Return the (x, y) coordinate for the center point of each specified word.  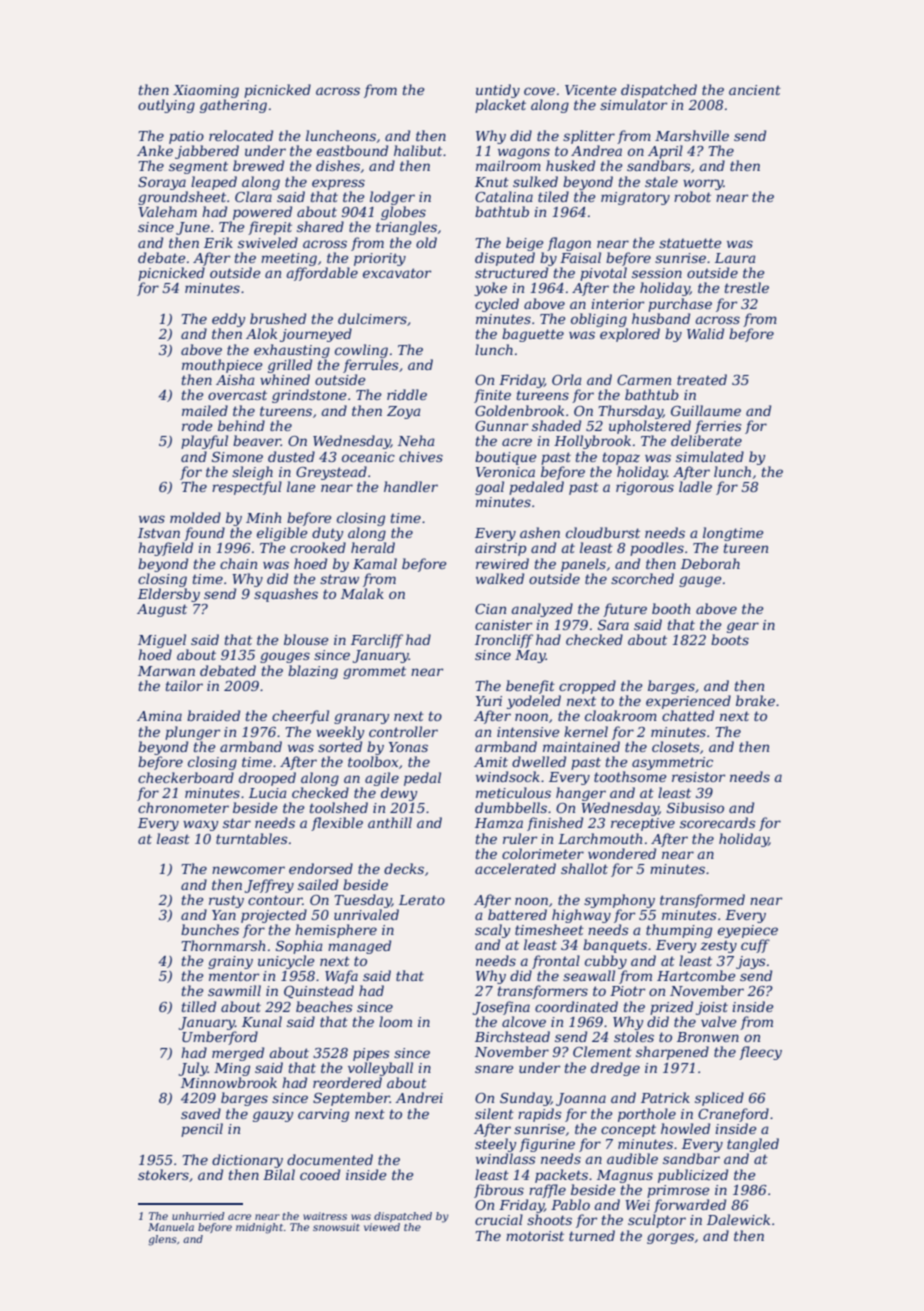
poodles (657, 549)
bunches (210, 929)
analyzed (542, 610)
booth (671, 608)
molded (195, 517)
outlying (166, 106)
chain (238, 563)
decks (404, 868)
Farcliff (377, 641)
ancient (755, 90)
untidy (498, 91)
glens (162, 1240)
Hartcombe (696, 975)
